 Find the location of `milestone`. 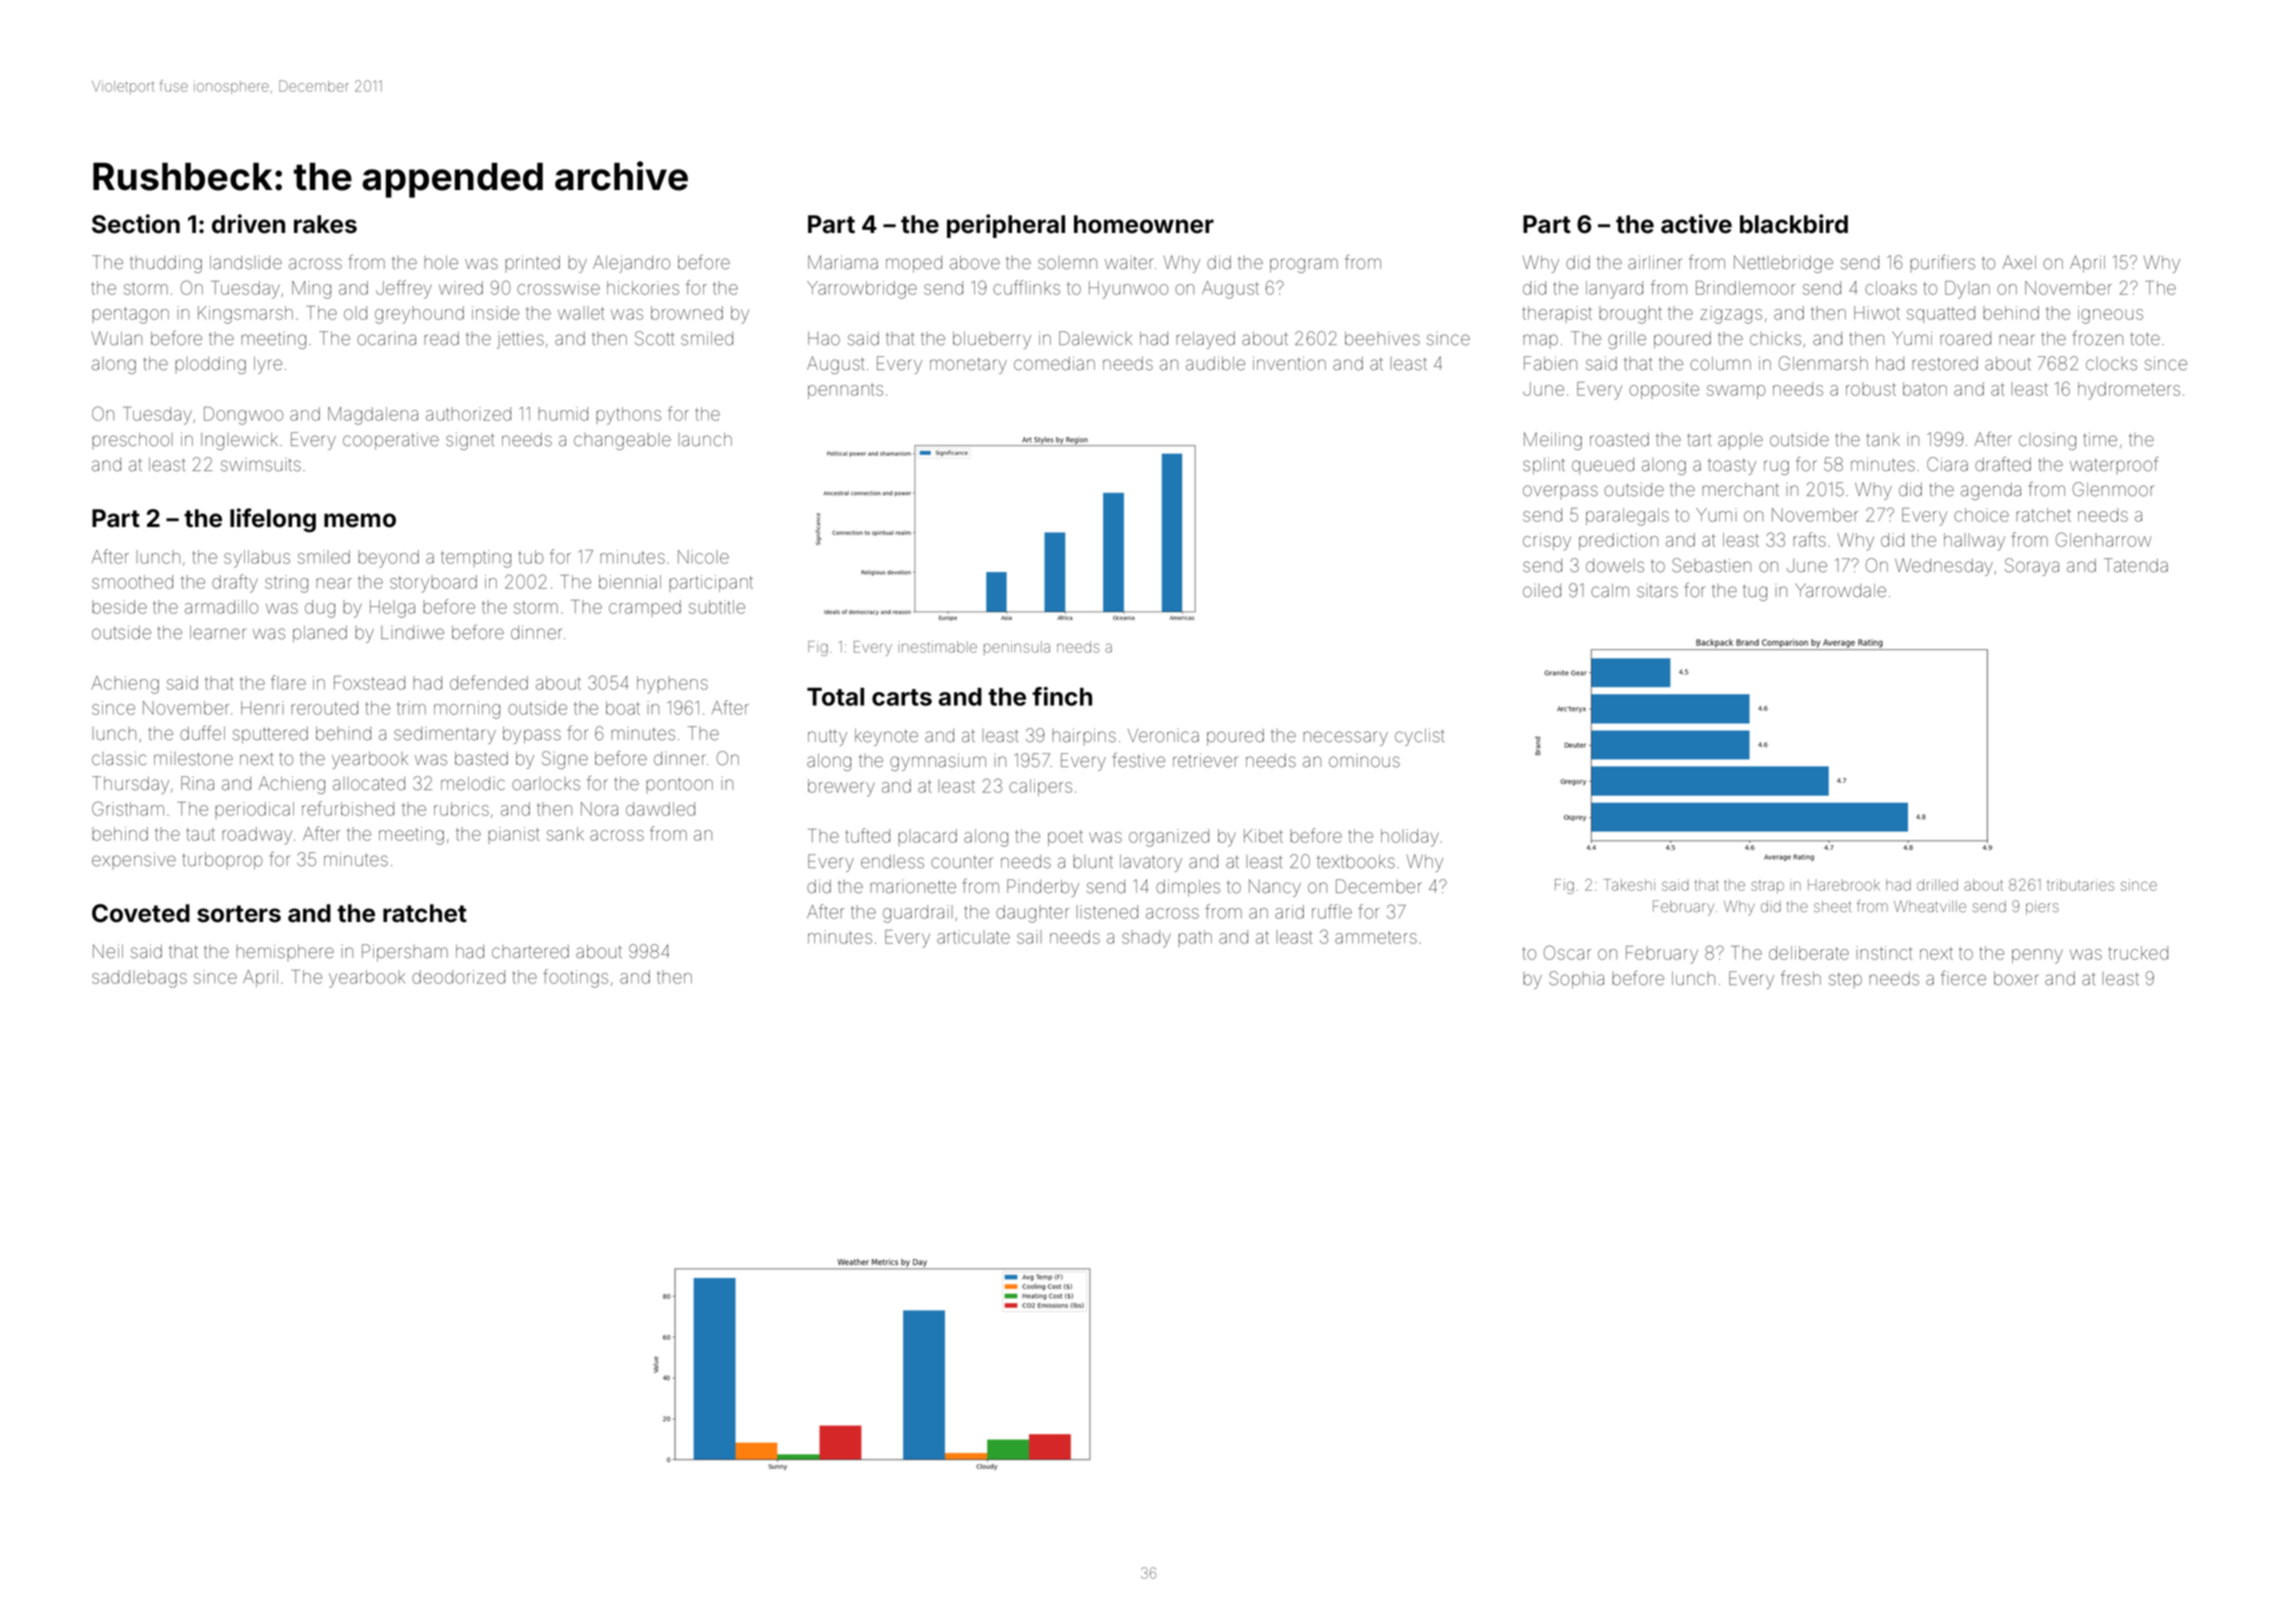

milestone is located at coordinates (193, 758).
